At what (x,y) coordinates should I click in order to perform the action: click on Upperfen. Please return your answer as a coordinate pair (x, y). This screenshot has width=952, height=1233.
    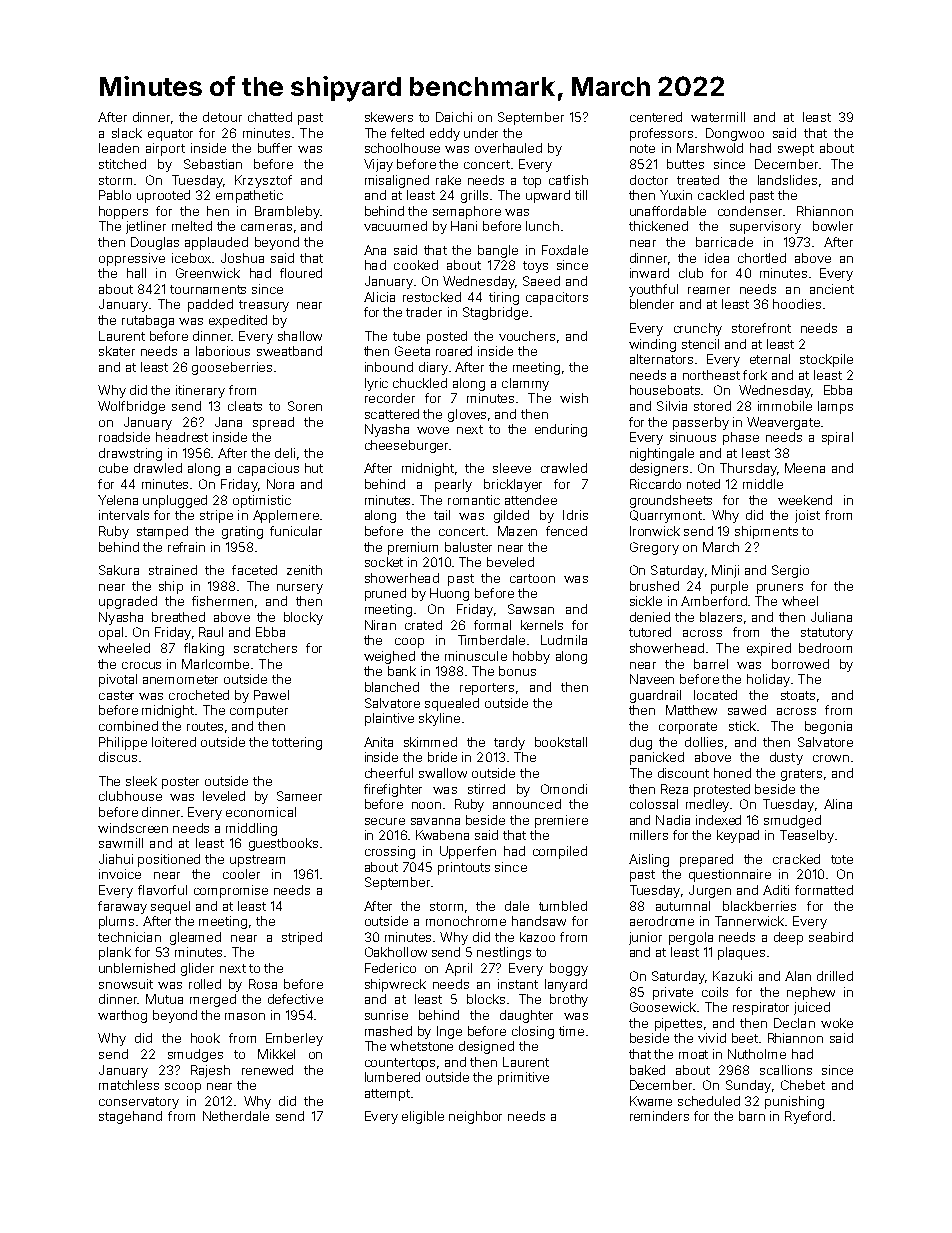
    Looking at the image, I should click on (468, 852).
